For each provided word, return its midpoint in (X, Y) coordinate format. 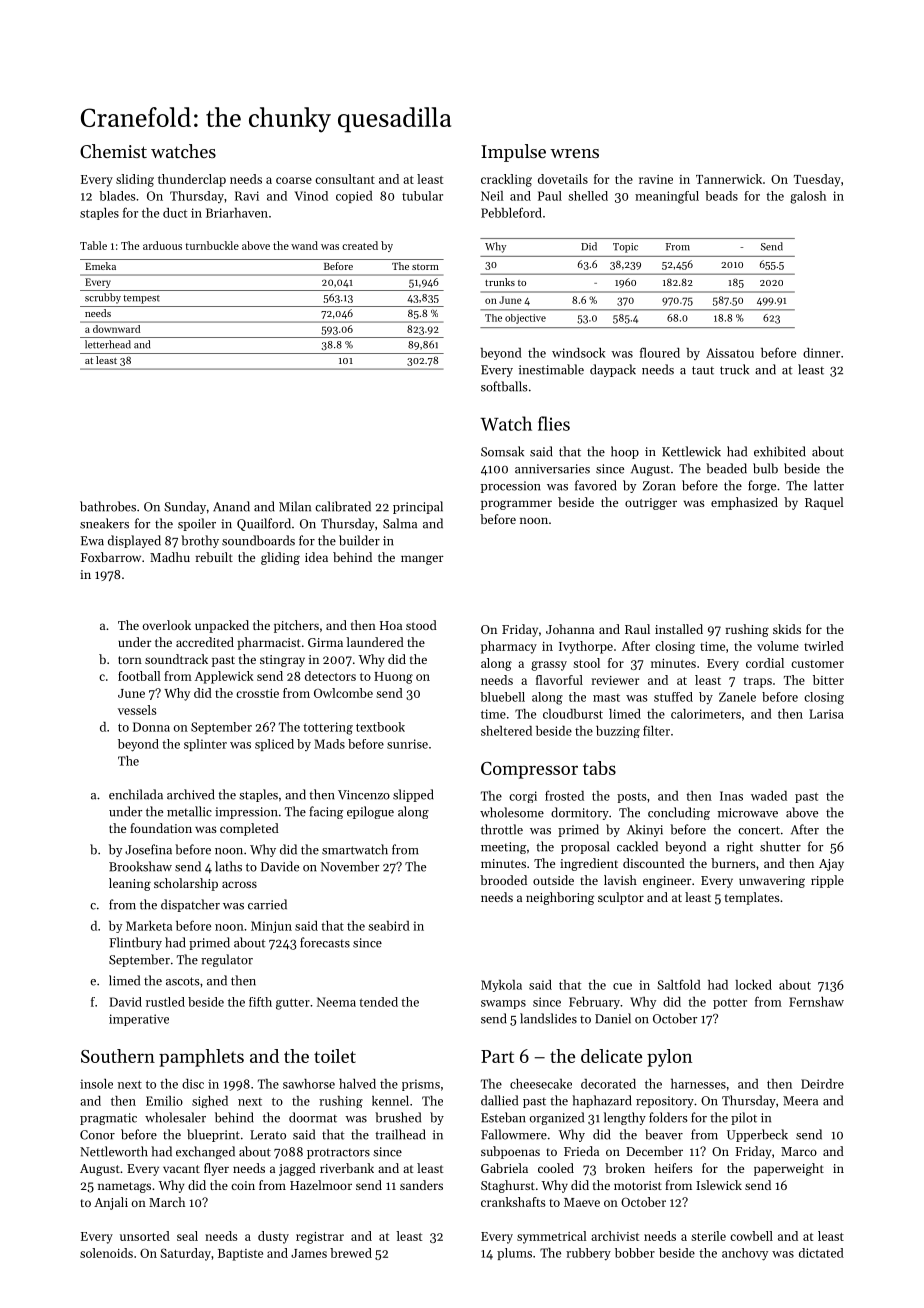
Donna (151, 727)
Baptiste (240, 1255)
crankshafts (513, 1202)
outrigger (651, 504)
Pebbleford (511, 213)
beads (722, 196)
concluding (679, 813)
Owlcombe (343, 693)
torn (130, 660)
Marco (799, 1151)
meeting (503, 848)
